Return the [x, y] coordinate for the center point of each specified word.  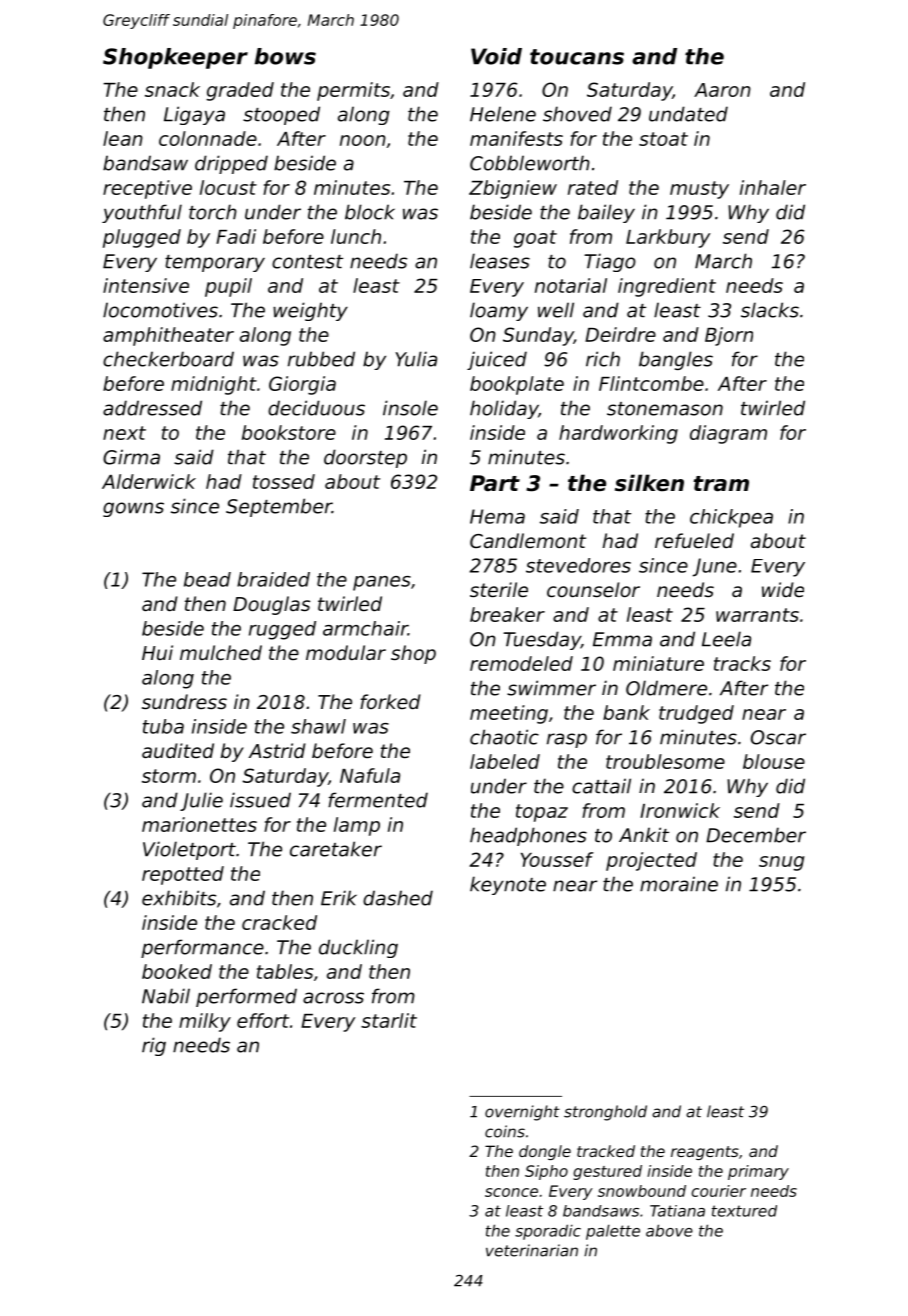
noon [363, 140]
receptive [147, 189]
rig [154, 1046]
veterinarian [532, 1250]
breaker [507, 614]
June [715, 567]
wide [783, 589]
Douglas [271, 605]
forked [390, 701]
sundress [184, 701]
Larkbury [668, 238]
